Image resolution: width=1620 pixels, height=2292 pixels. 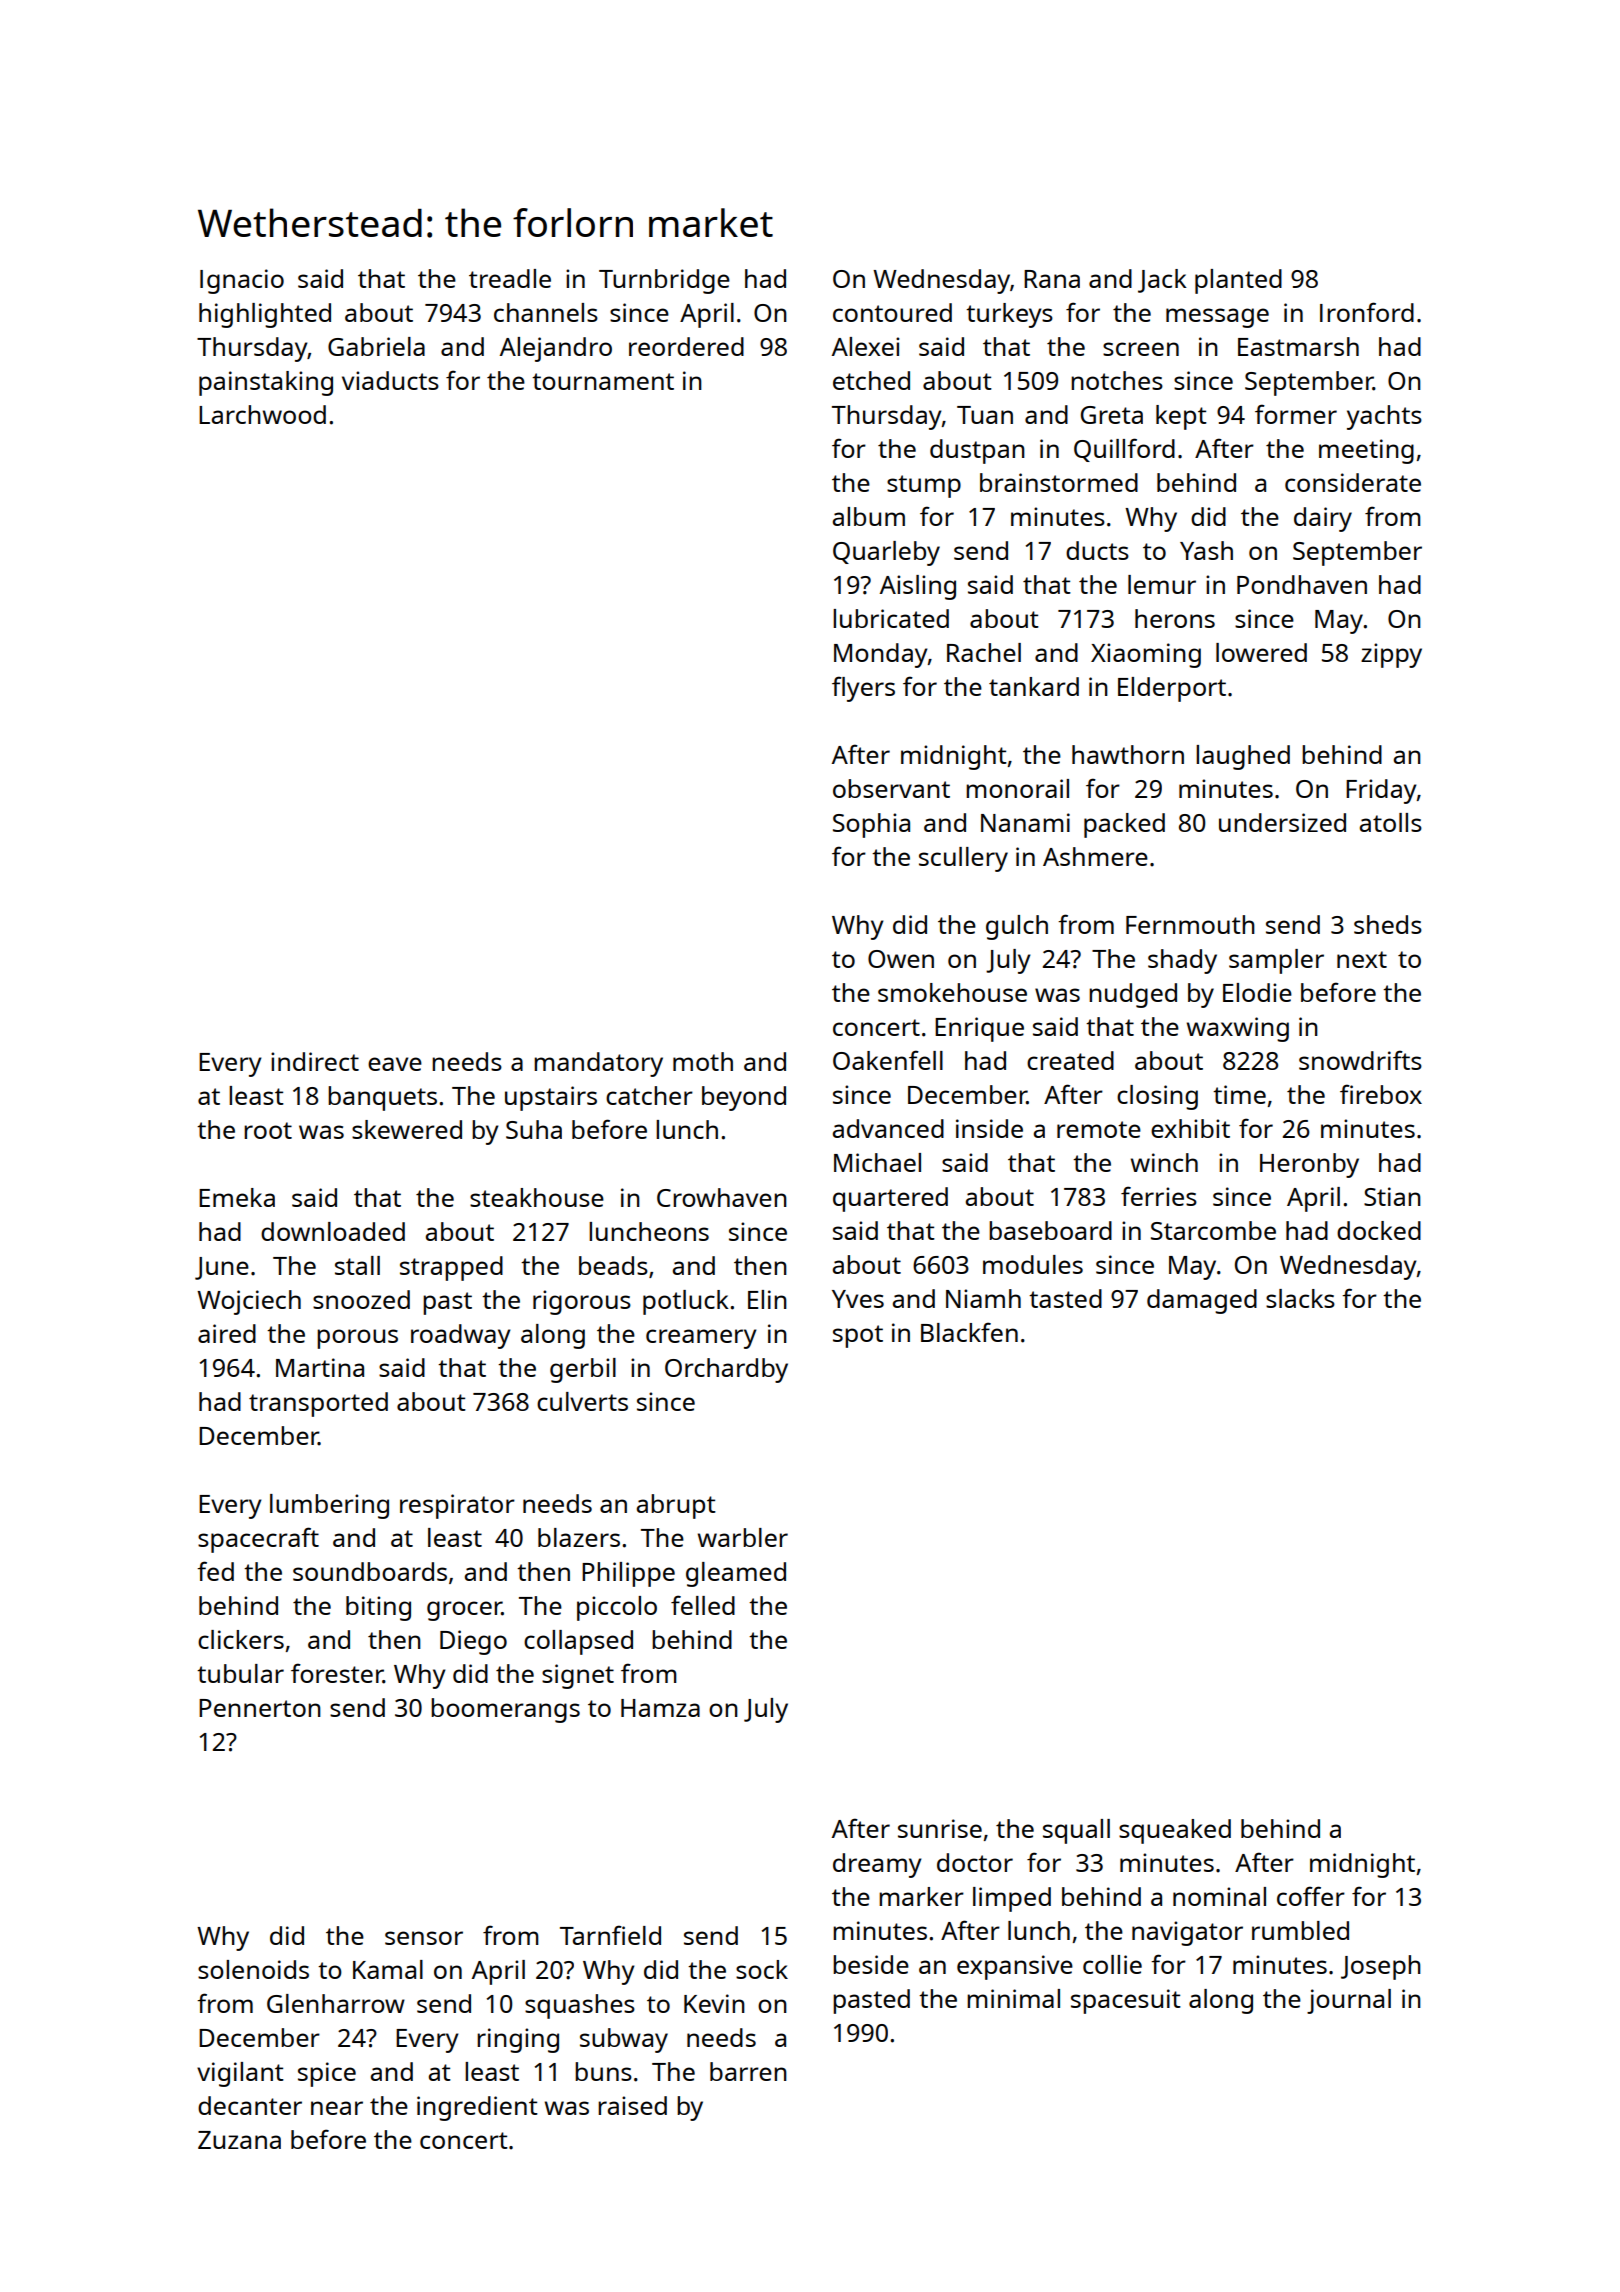 I want to click on squeaked, so click(x=1175, y=1831).
